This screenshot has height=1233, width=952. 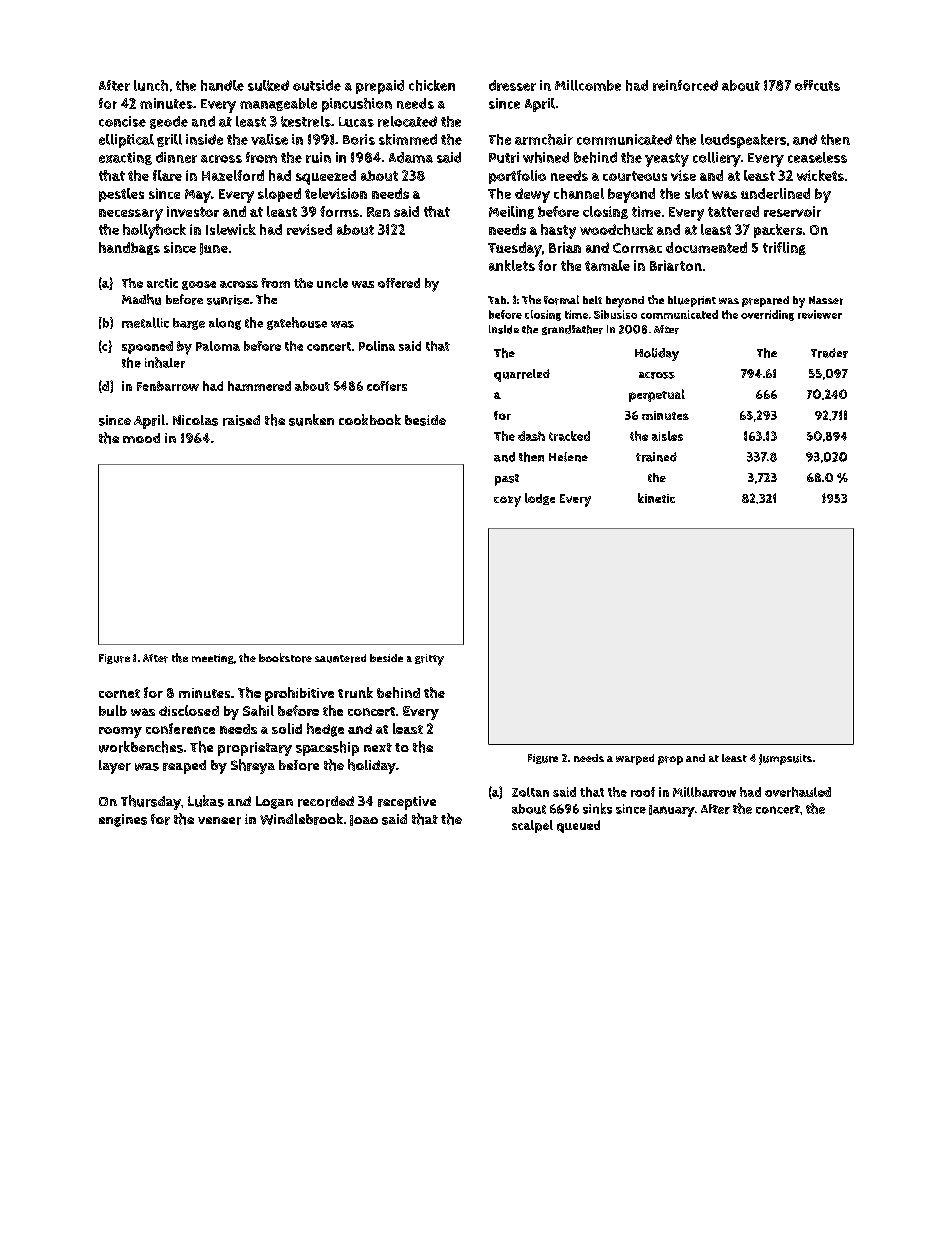 What do you see at coordinates (511, 212) in the screenshot?
I see `Meiling` at bounding box center [511, 212].
